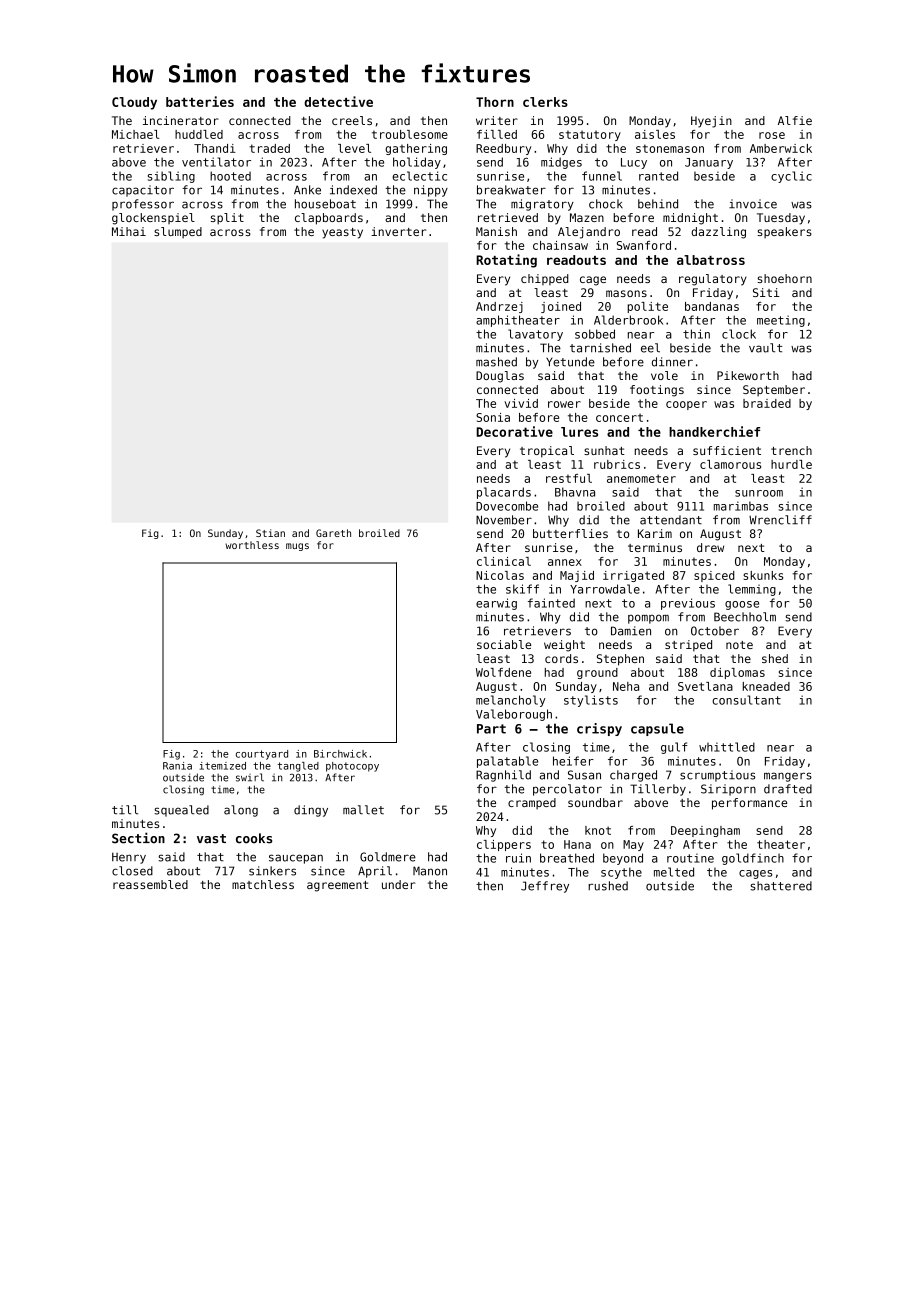  What do you see at coordinates (781, 886) in the screenshot?
I see `shattered` at bounding box center [781, 886].
